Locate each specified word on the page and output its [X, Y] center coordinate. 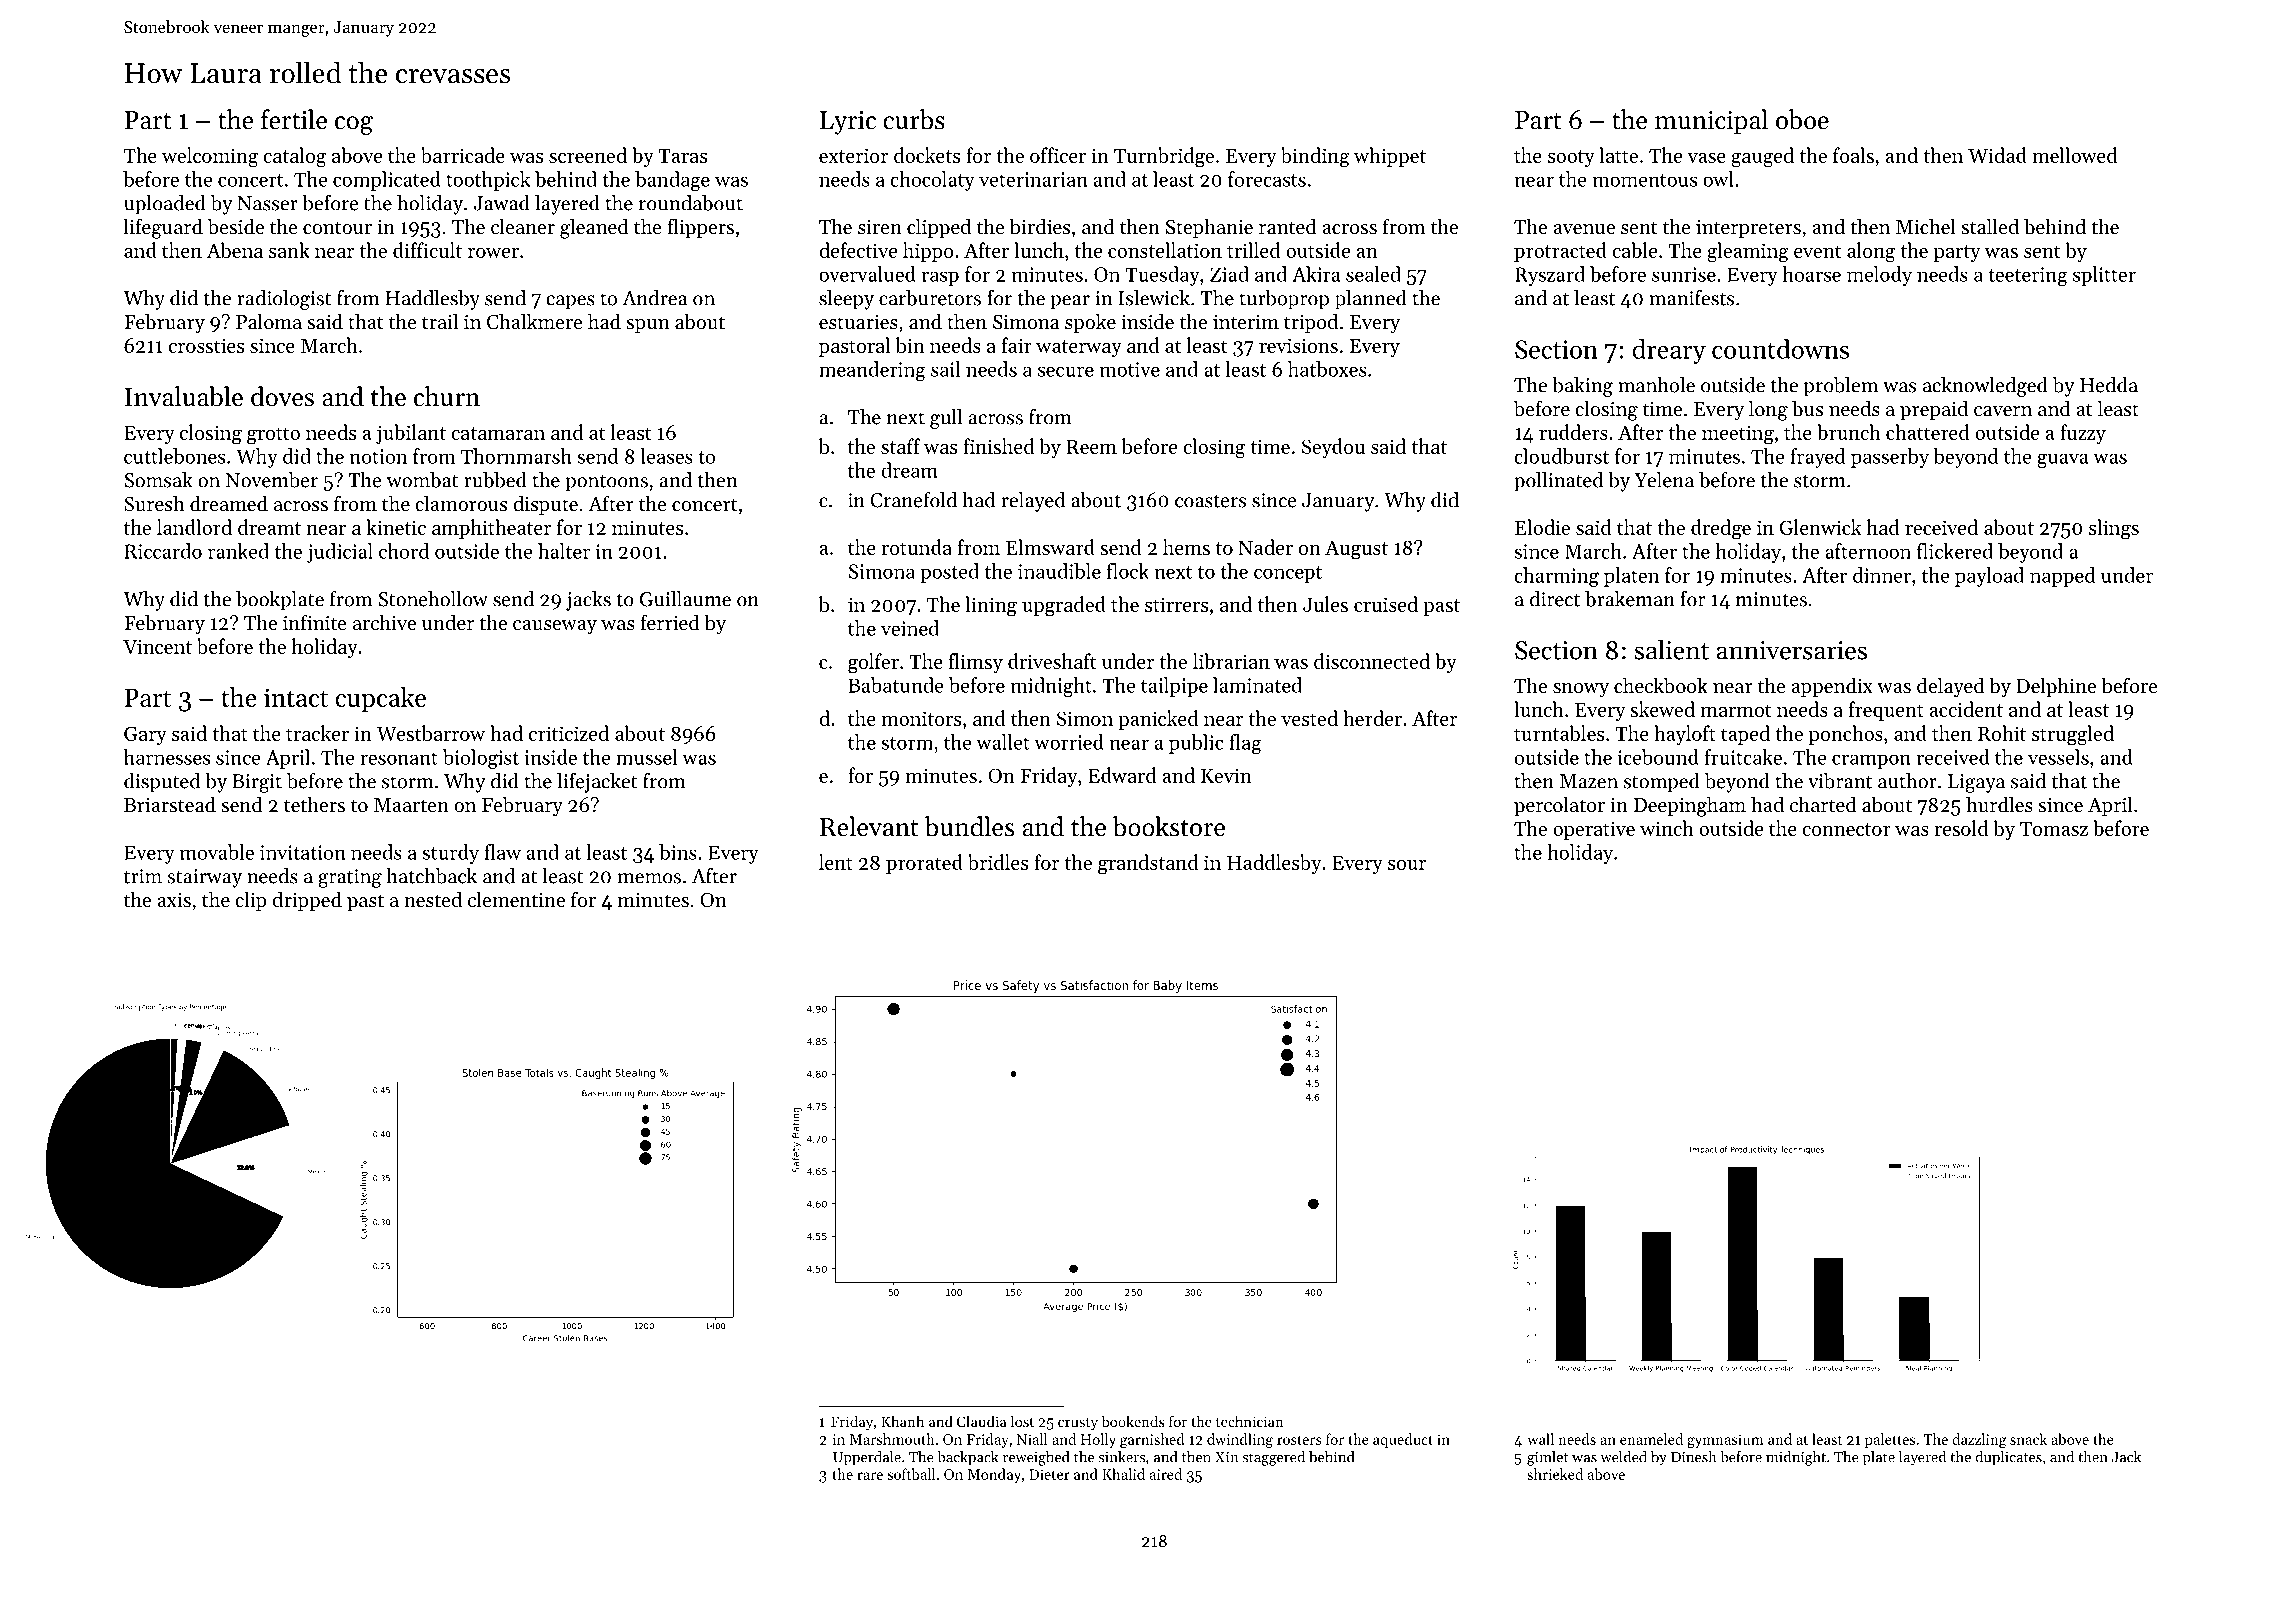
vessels [2058, 757]
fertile [294, 119]
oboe [1802, 119]
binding [1315, 157]
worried [1069, 742]
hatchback [432, 876]
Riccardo [163, 551]
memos [649, 878]
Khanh [902, 1421]
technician [1250, 1421]
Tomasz [2054, 829]
